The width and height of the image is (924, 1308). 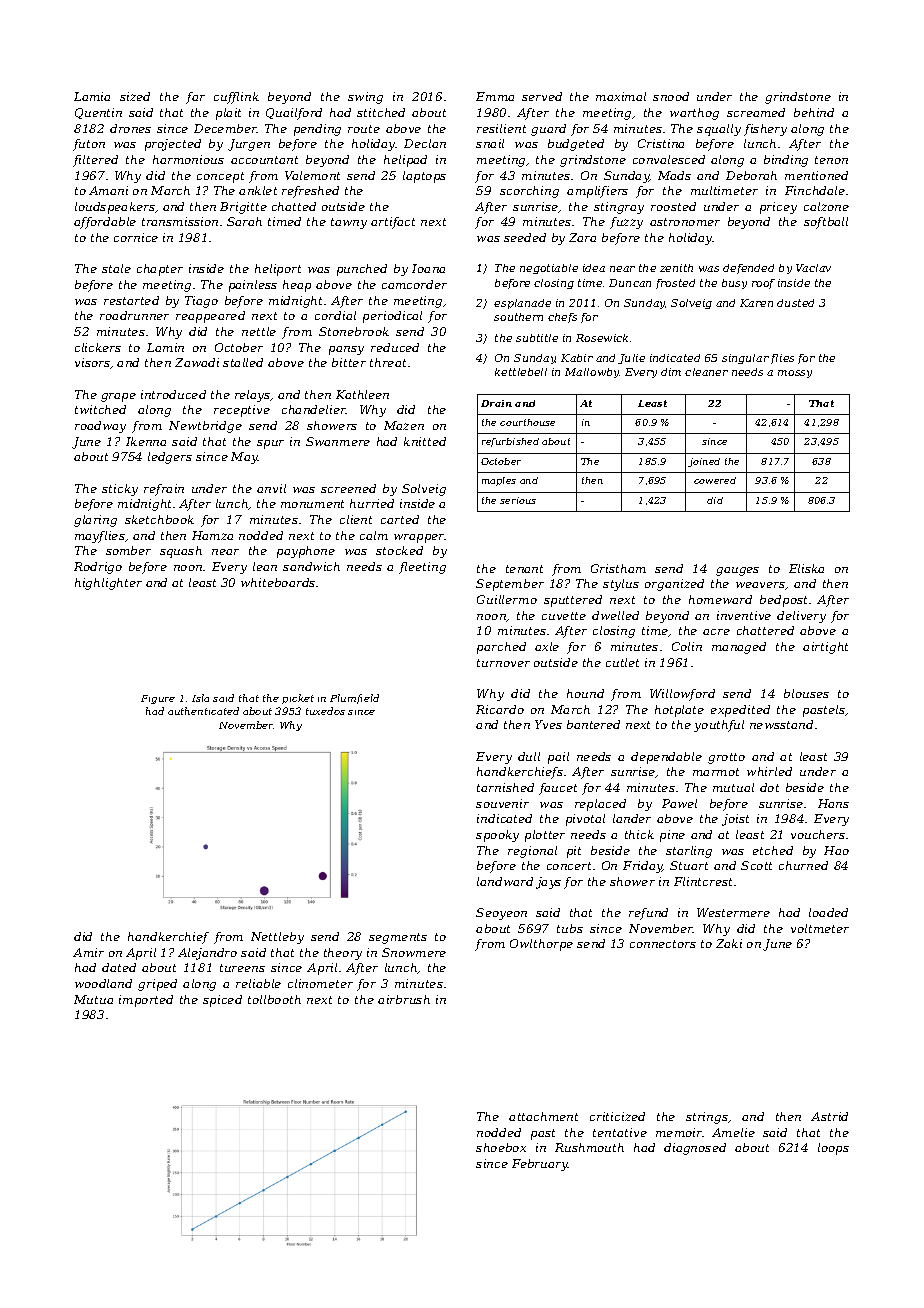 What do you see at coordinates (249, 145) in the image?
I see `Jurgen` at bounding box center [249, 145].
